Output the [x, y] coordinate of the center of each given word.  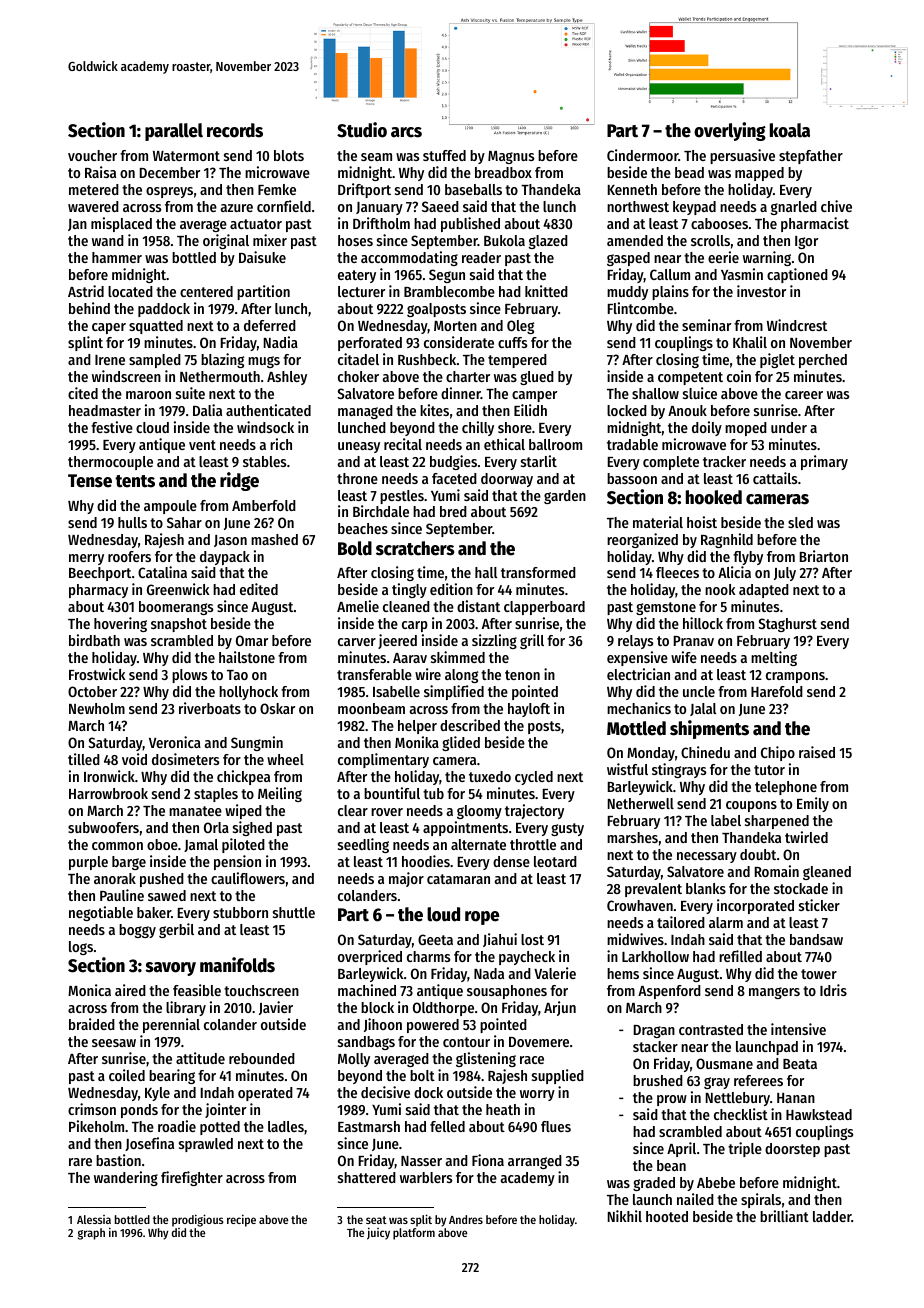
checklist [741, 1114]
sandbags [366, 1043]
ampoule [170, 507]
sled [800, 522]
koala [790, 130]
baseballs [473, 189]
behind [89, 308]
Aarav [410, 658]
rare [80, 1162]
